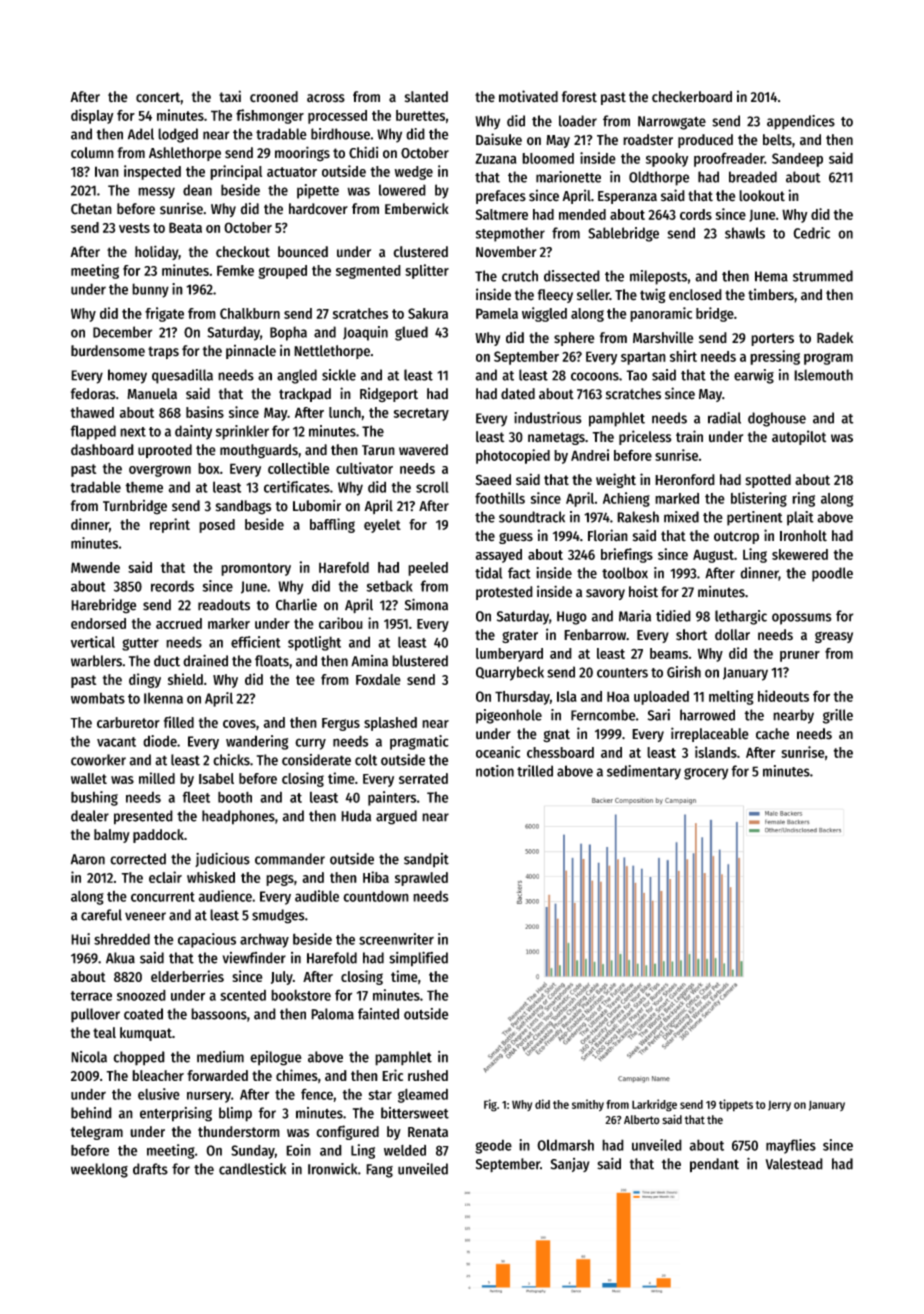 The image size is (924, 1314). Describe the element at coordinates (92, 116) in the page. I see `display` at that location.
